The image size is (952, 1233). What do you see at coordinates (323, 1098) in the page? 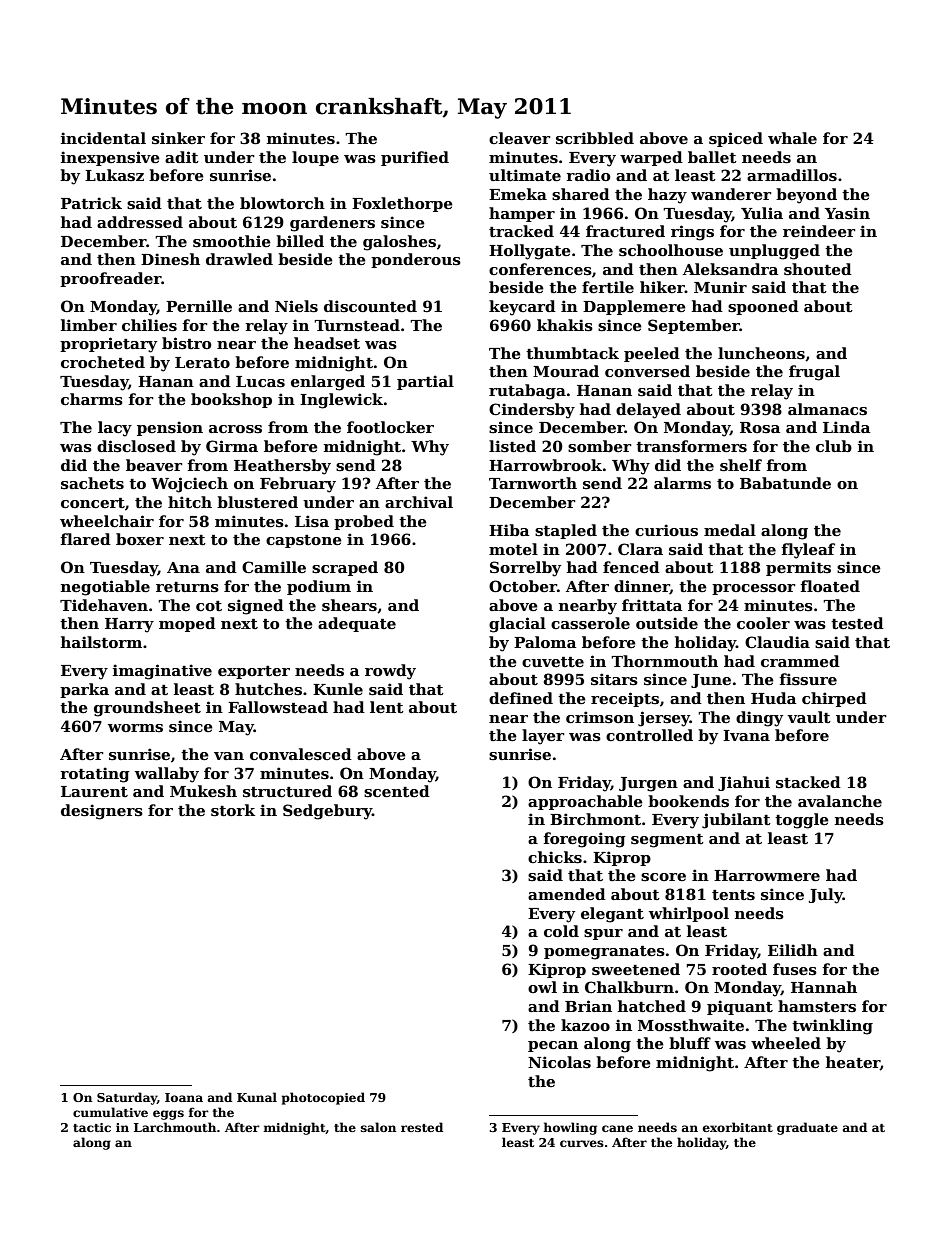
I see `photocopied` at bounding box center [323, 1098].
